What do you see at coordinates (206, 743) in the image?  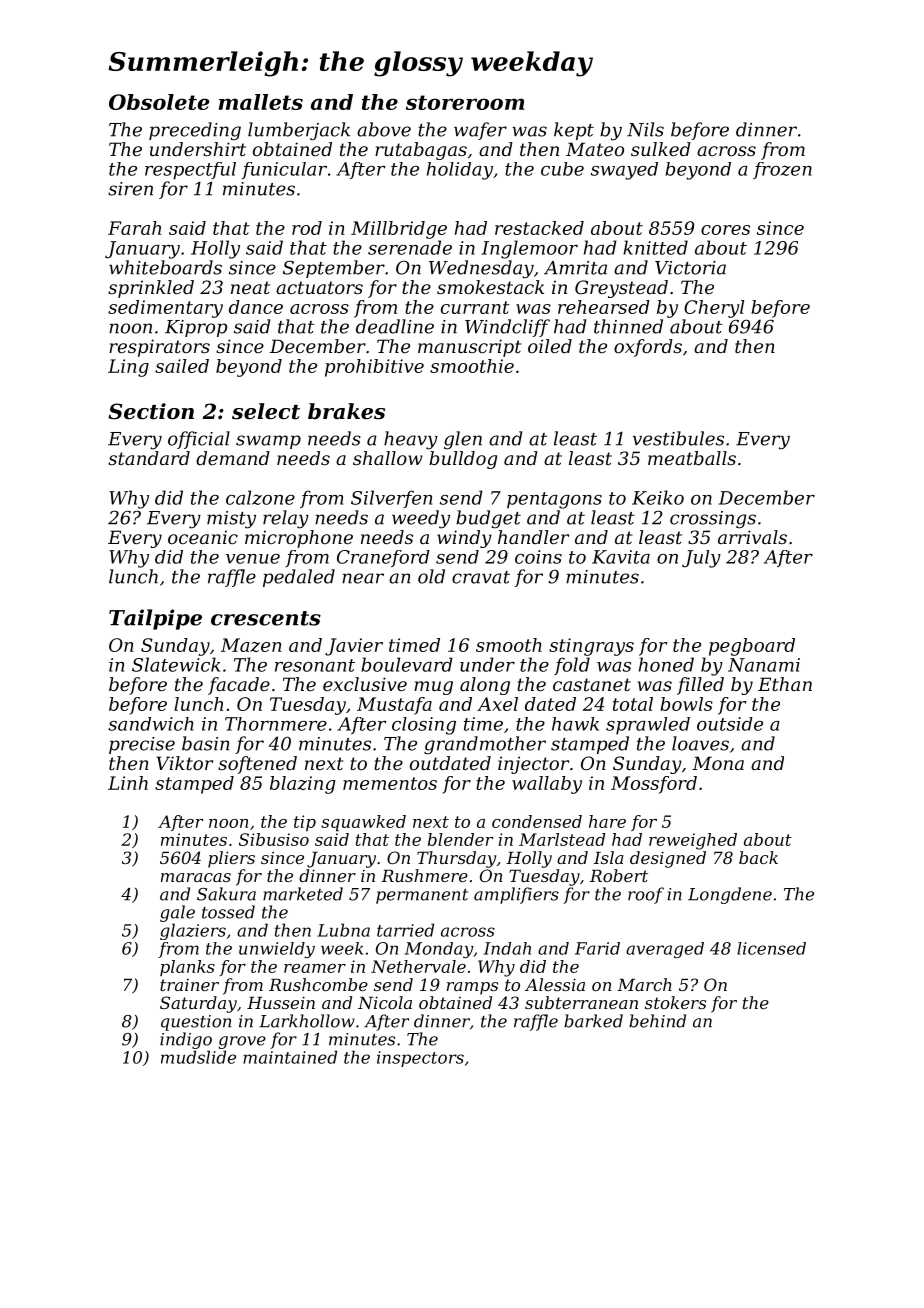 I see `basin` at bounding box center [206, 743].
